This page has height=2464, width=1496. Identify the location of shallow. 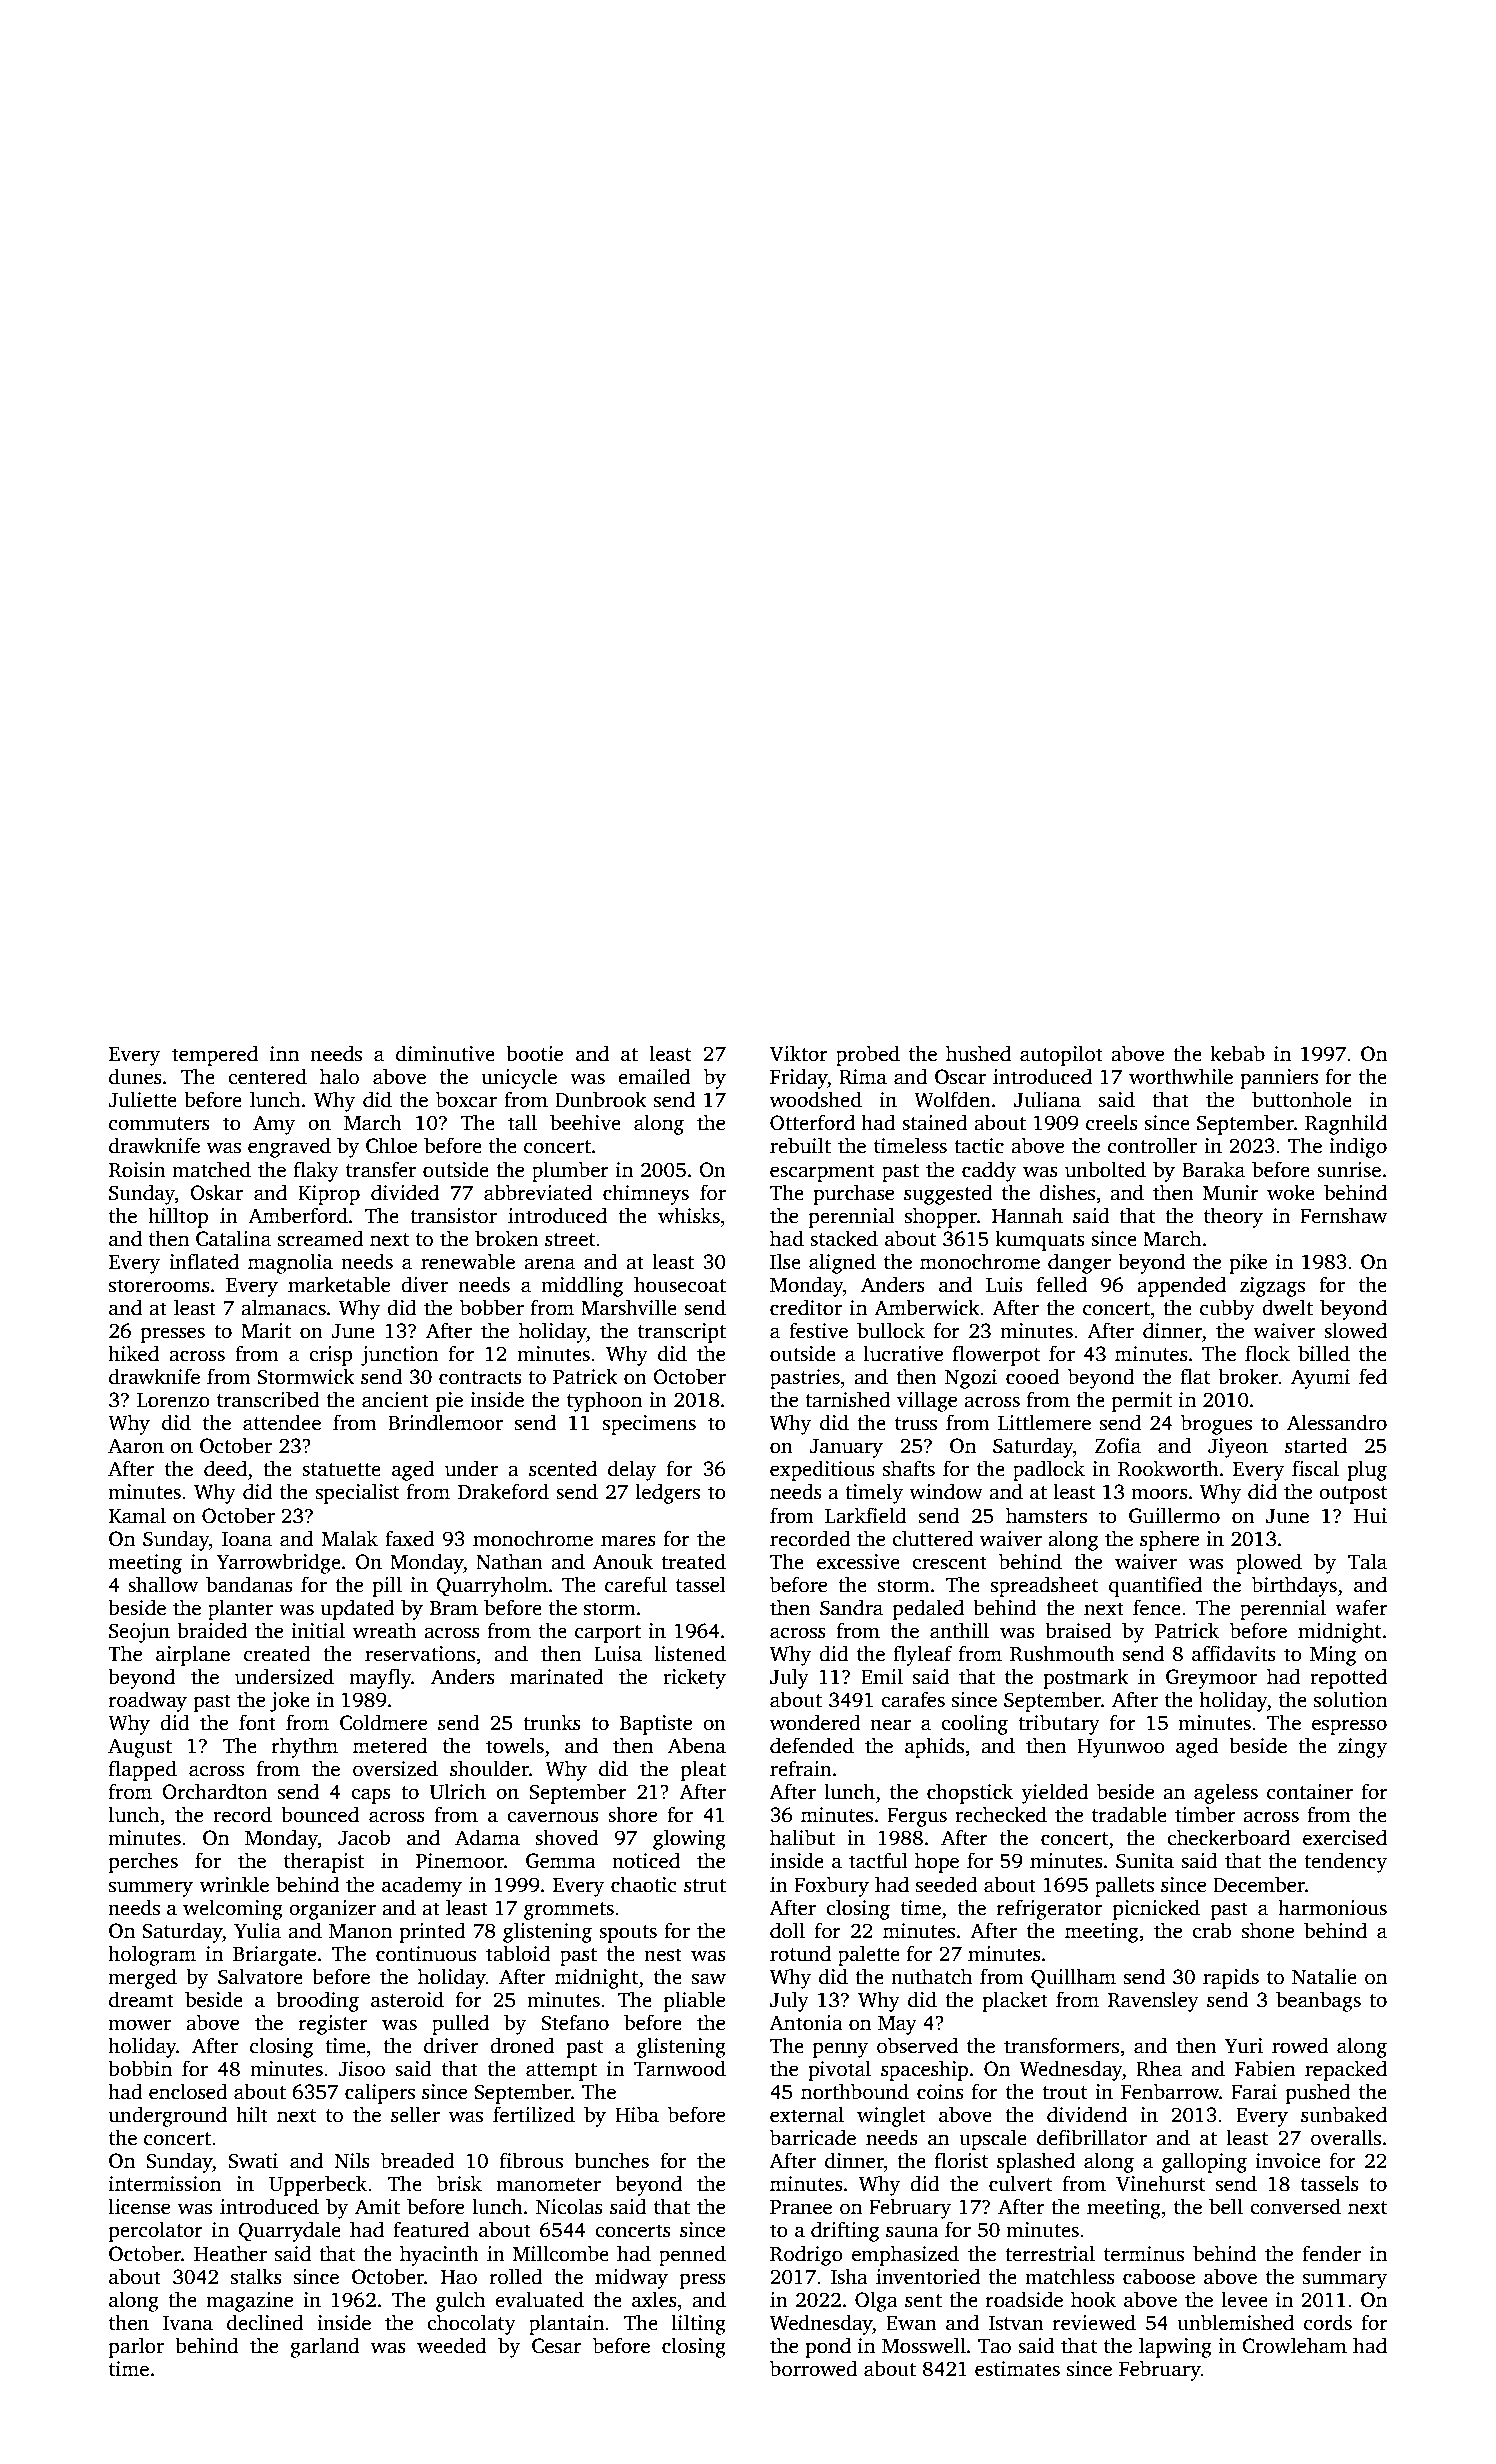
(163, 1584).
